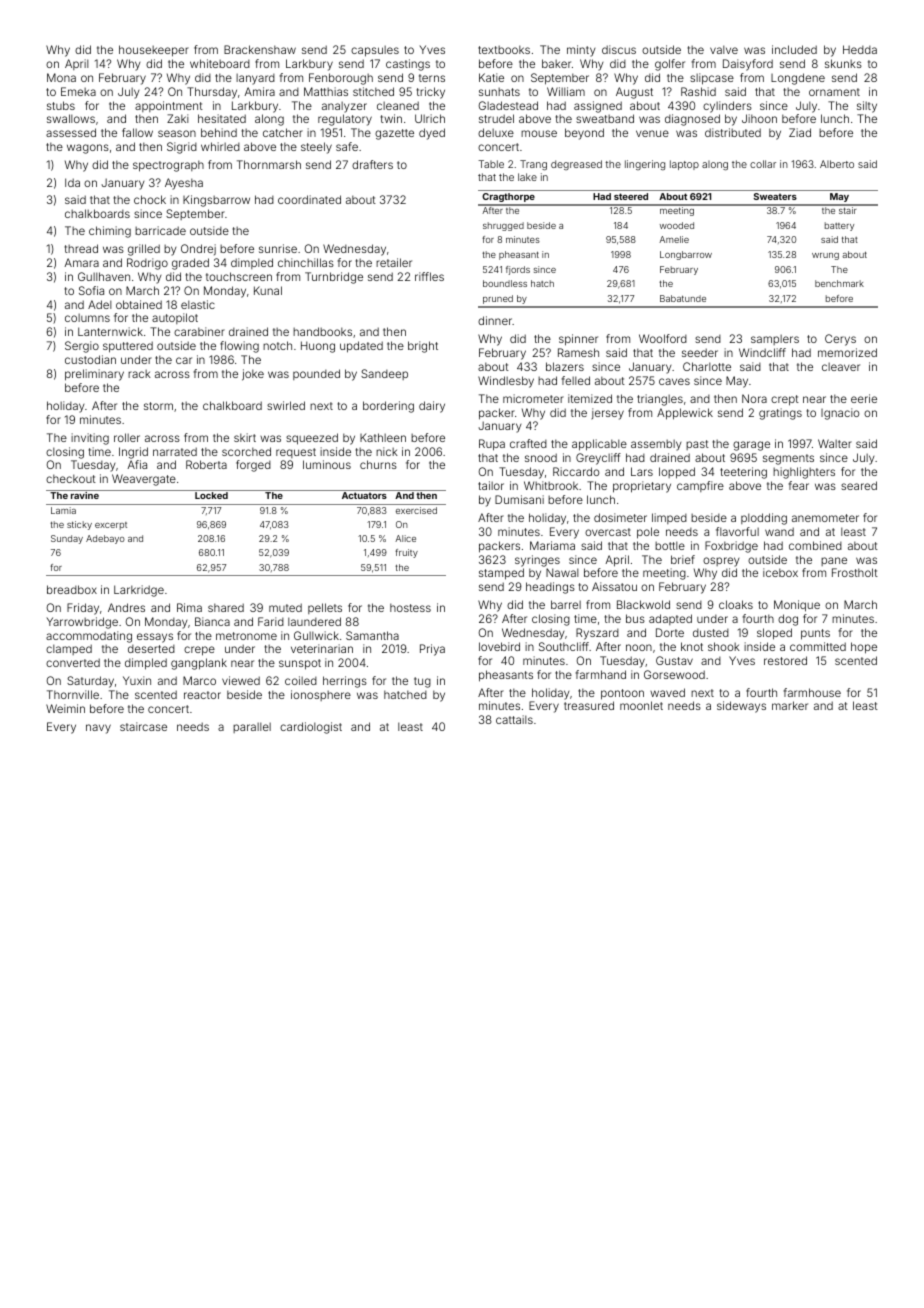  Describe the element at coordinates (423, 347) in the page. I see `bright` at that location.
